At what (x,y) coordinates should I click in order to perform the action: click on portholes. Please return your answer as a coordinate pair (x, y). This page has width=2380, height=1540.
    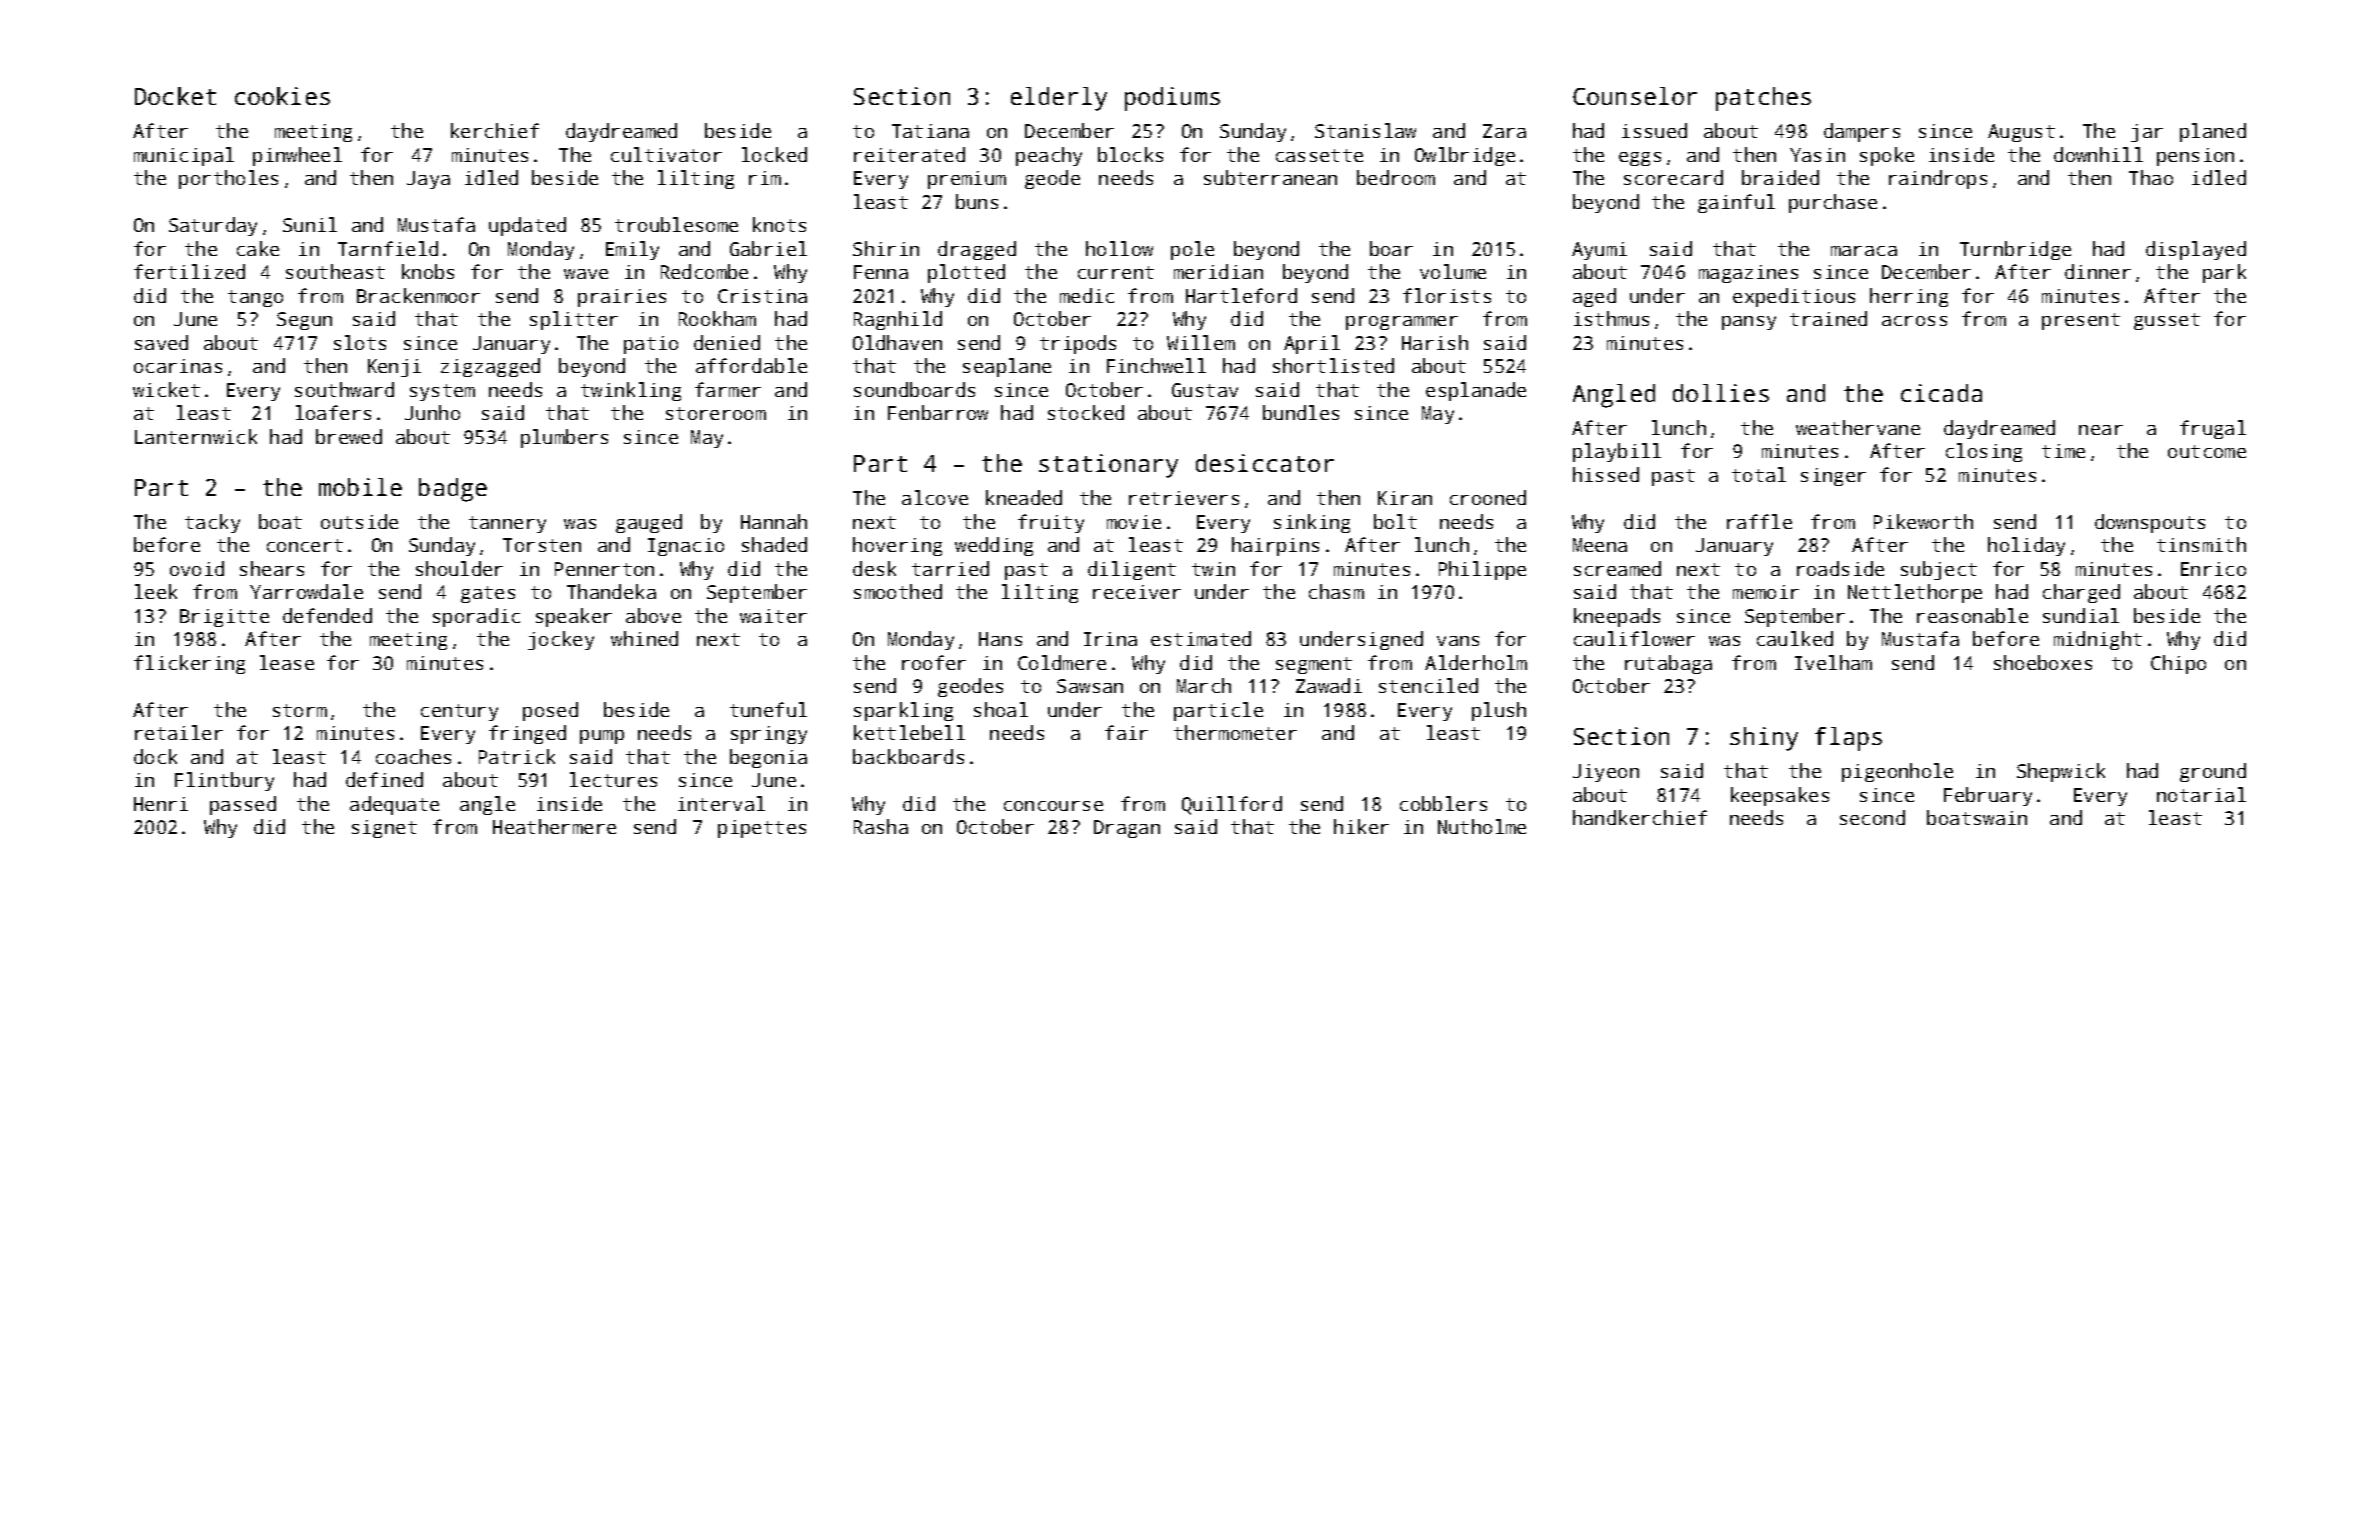
    Looking at the image, I should click on (228, 179).
